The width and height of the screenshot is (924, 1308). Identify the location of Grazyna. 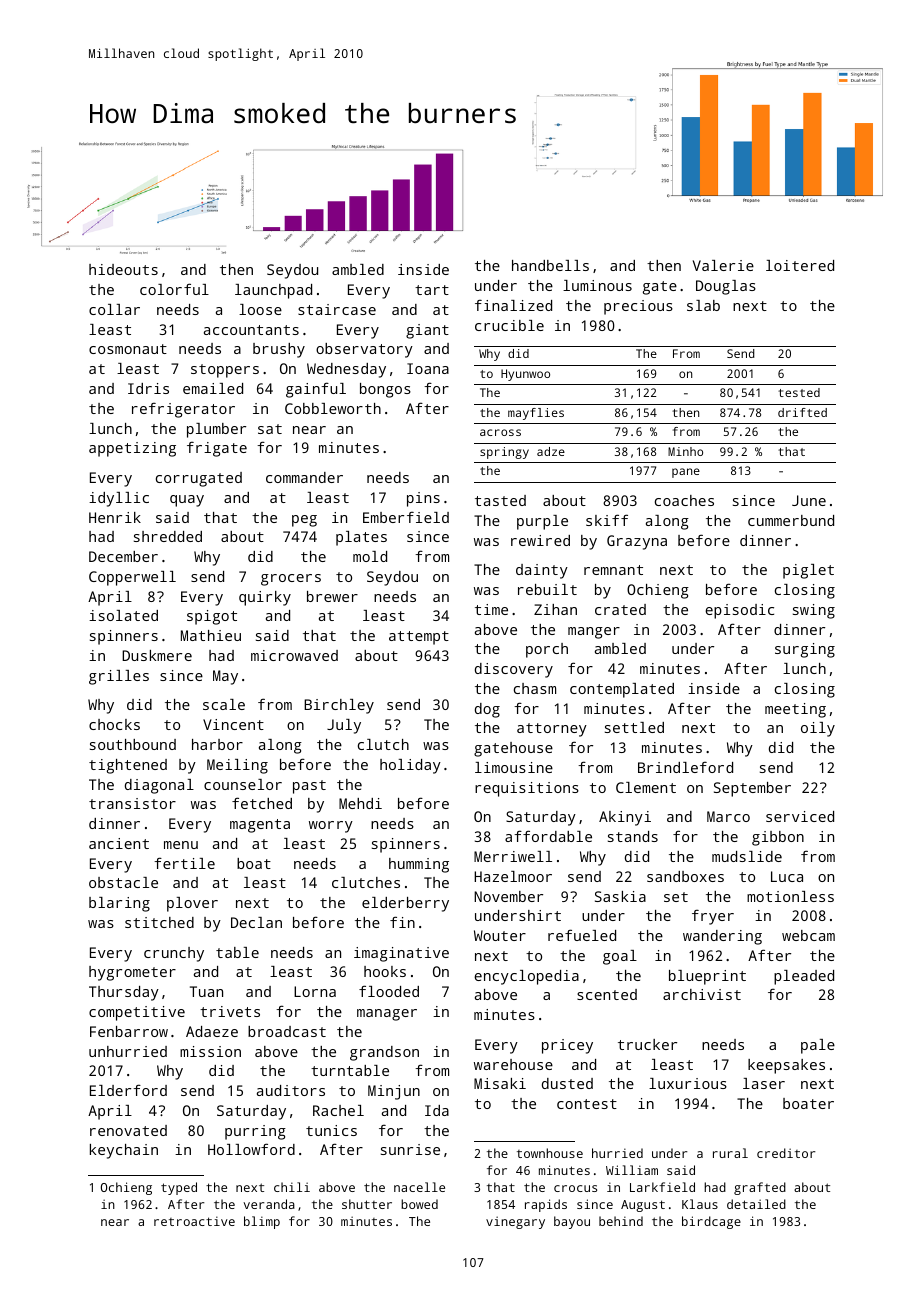
(637, 542).
